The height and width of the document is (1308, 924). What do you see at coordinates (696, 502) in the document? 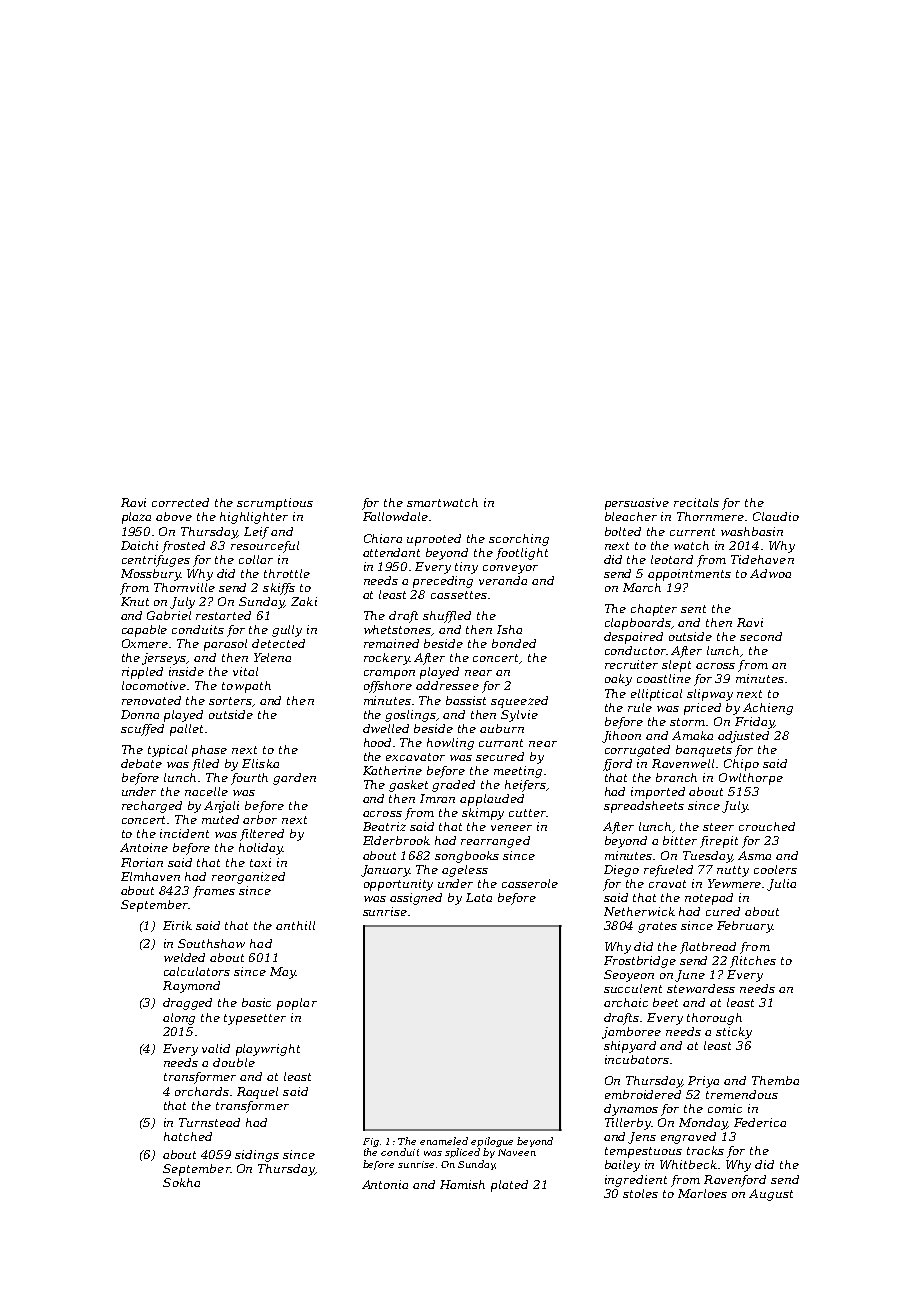
I see `recitals` at bounding box center [696, 502].
